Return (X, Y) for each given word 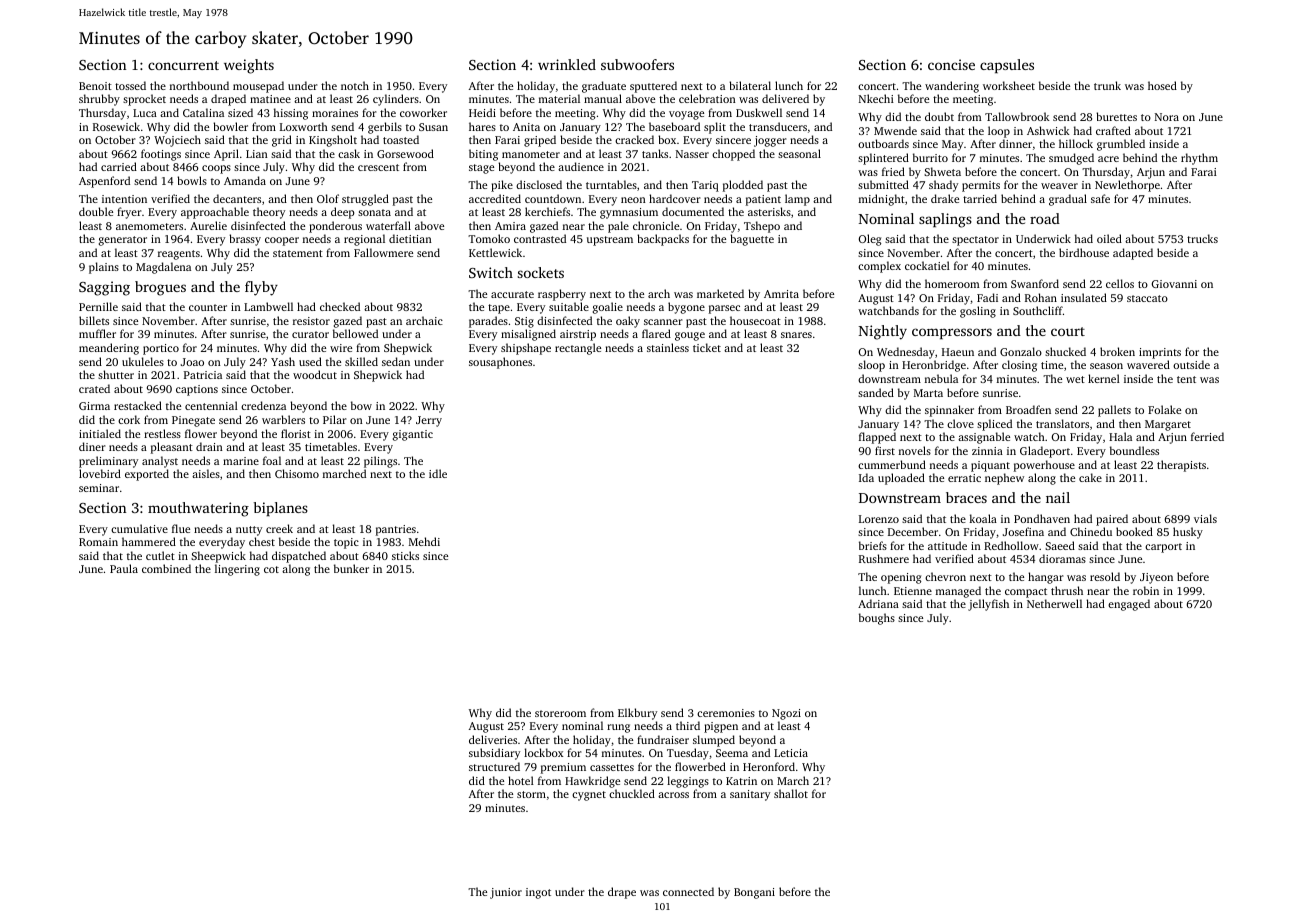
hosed (1162, 85)
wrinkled (567, 64)
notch (355, 85)
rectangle (578, 349)
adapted (1133, 254)
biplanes (281, 509)
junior (506, 893)
